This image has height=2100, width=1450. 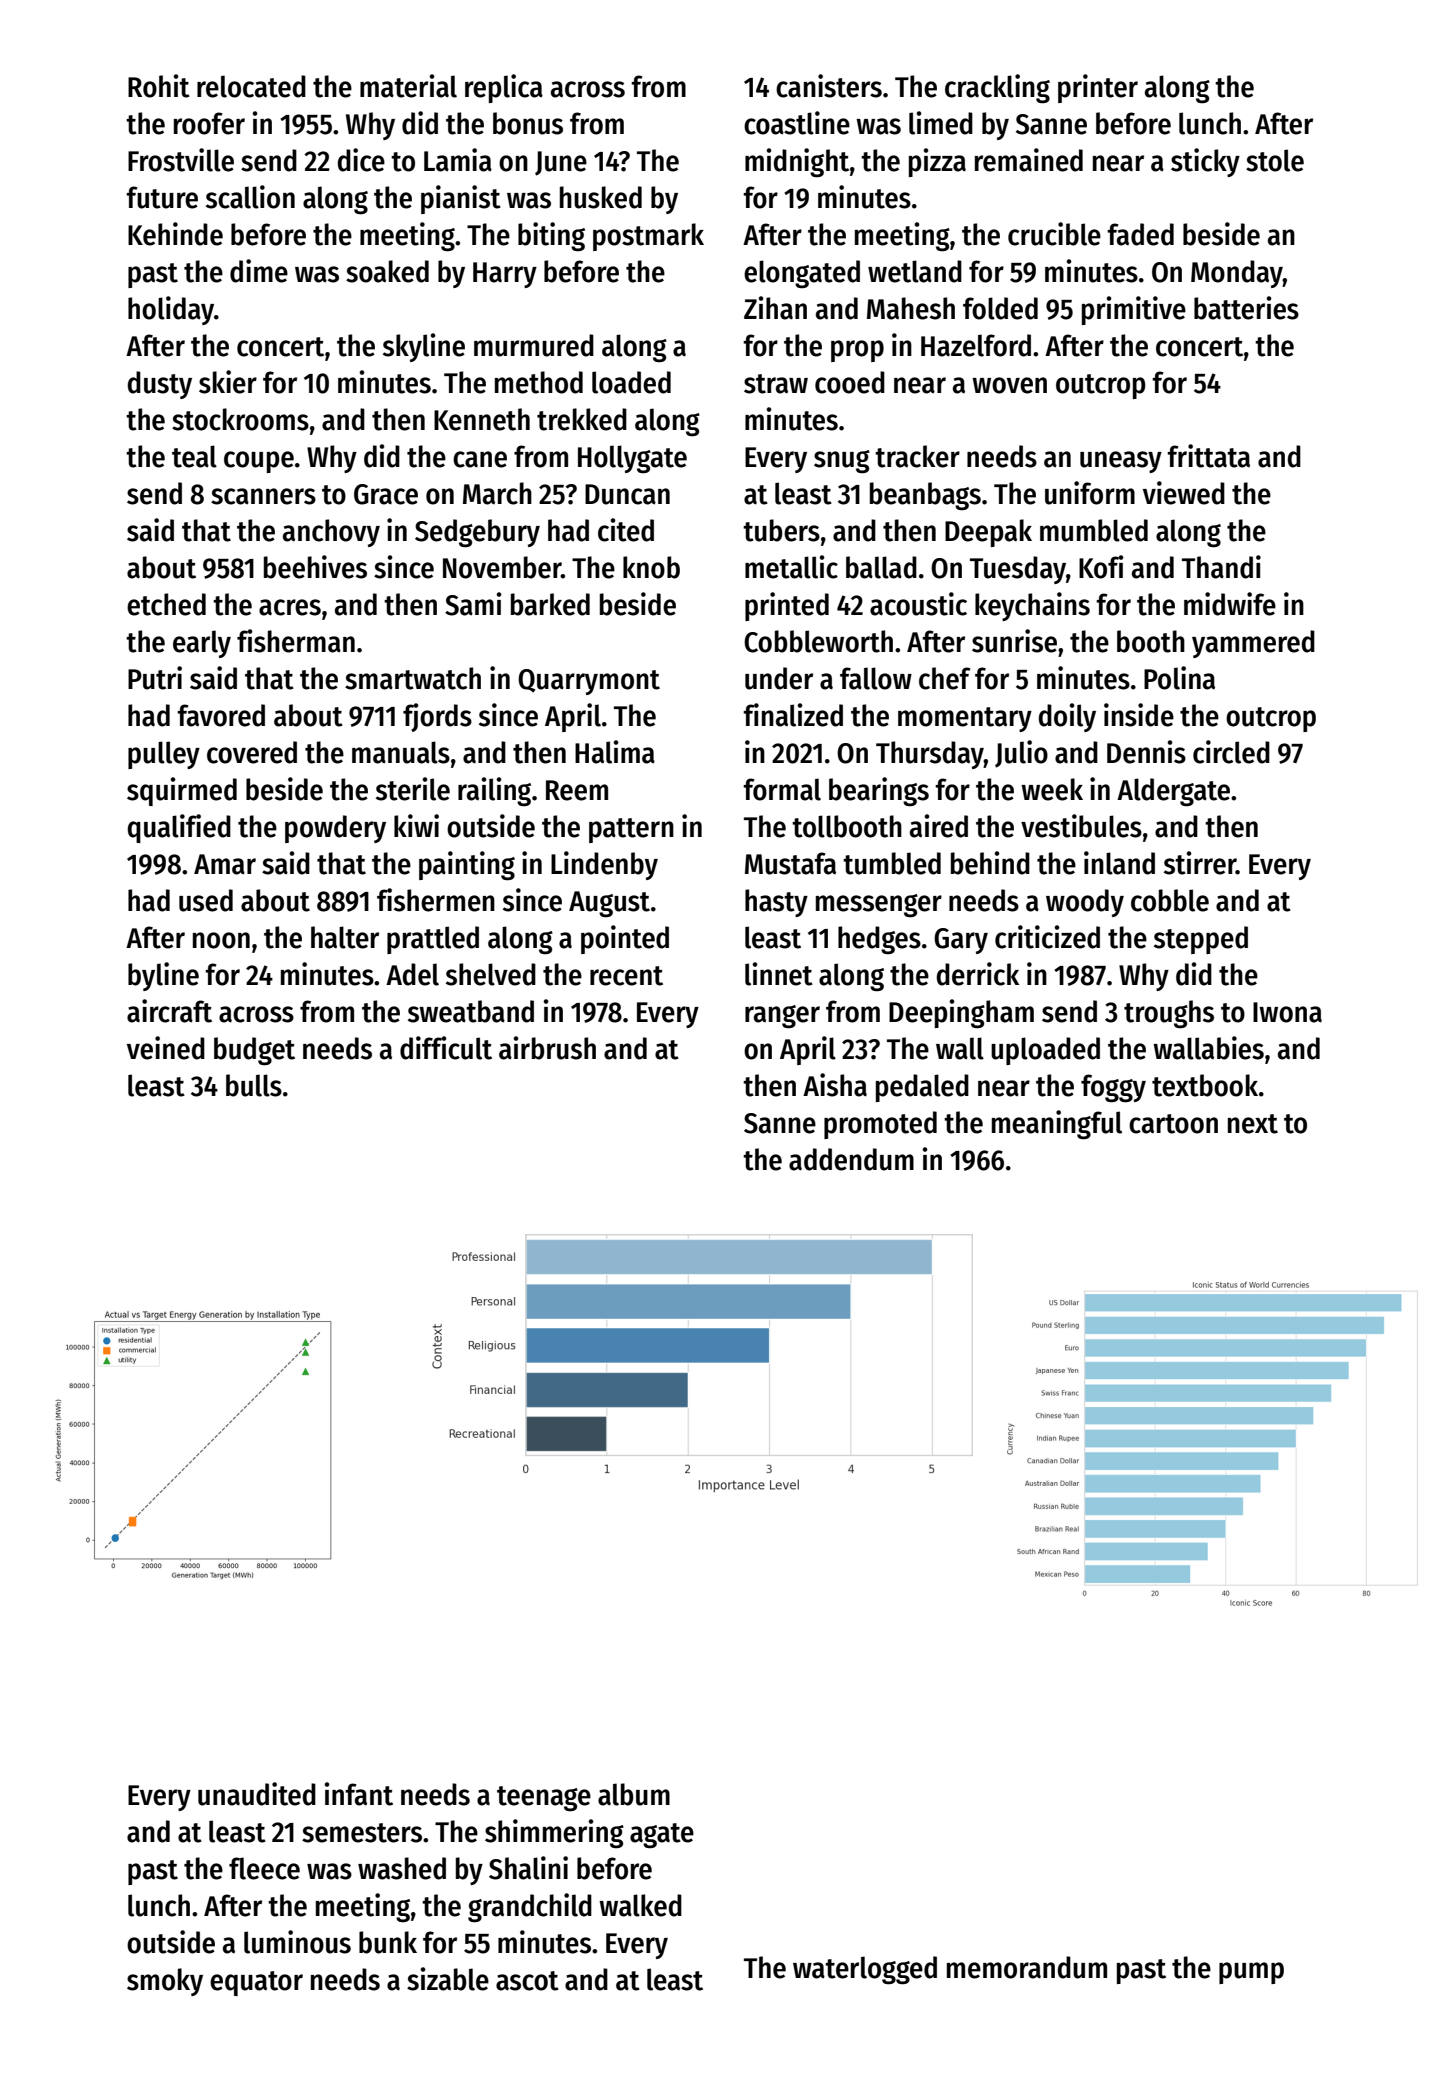 What do you see at coordinates (256, 1983) in the image?
I see `equator` at bounding box center [256, 1983].
